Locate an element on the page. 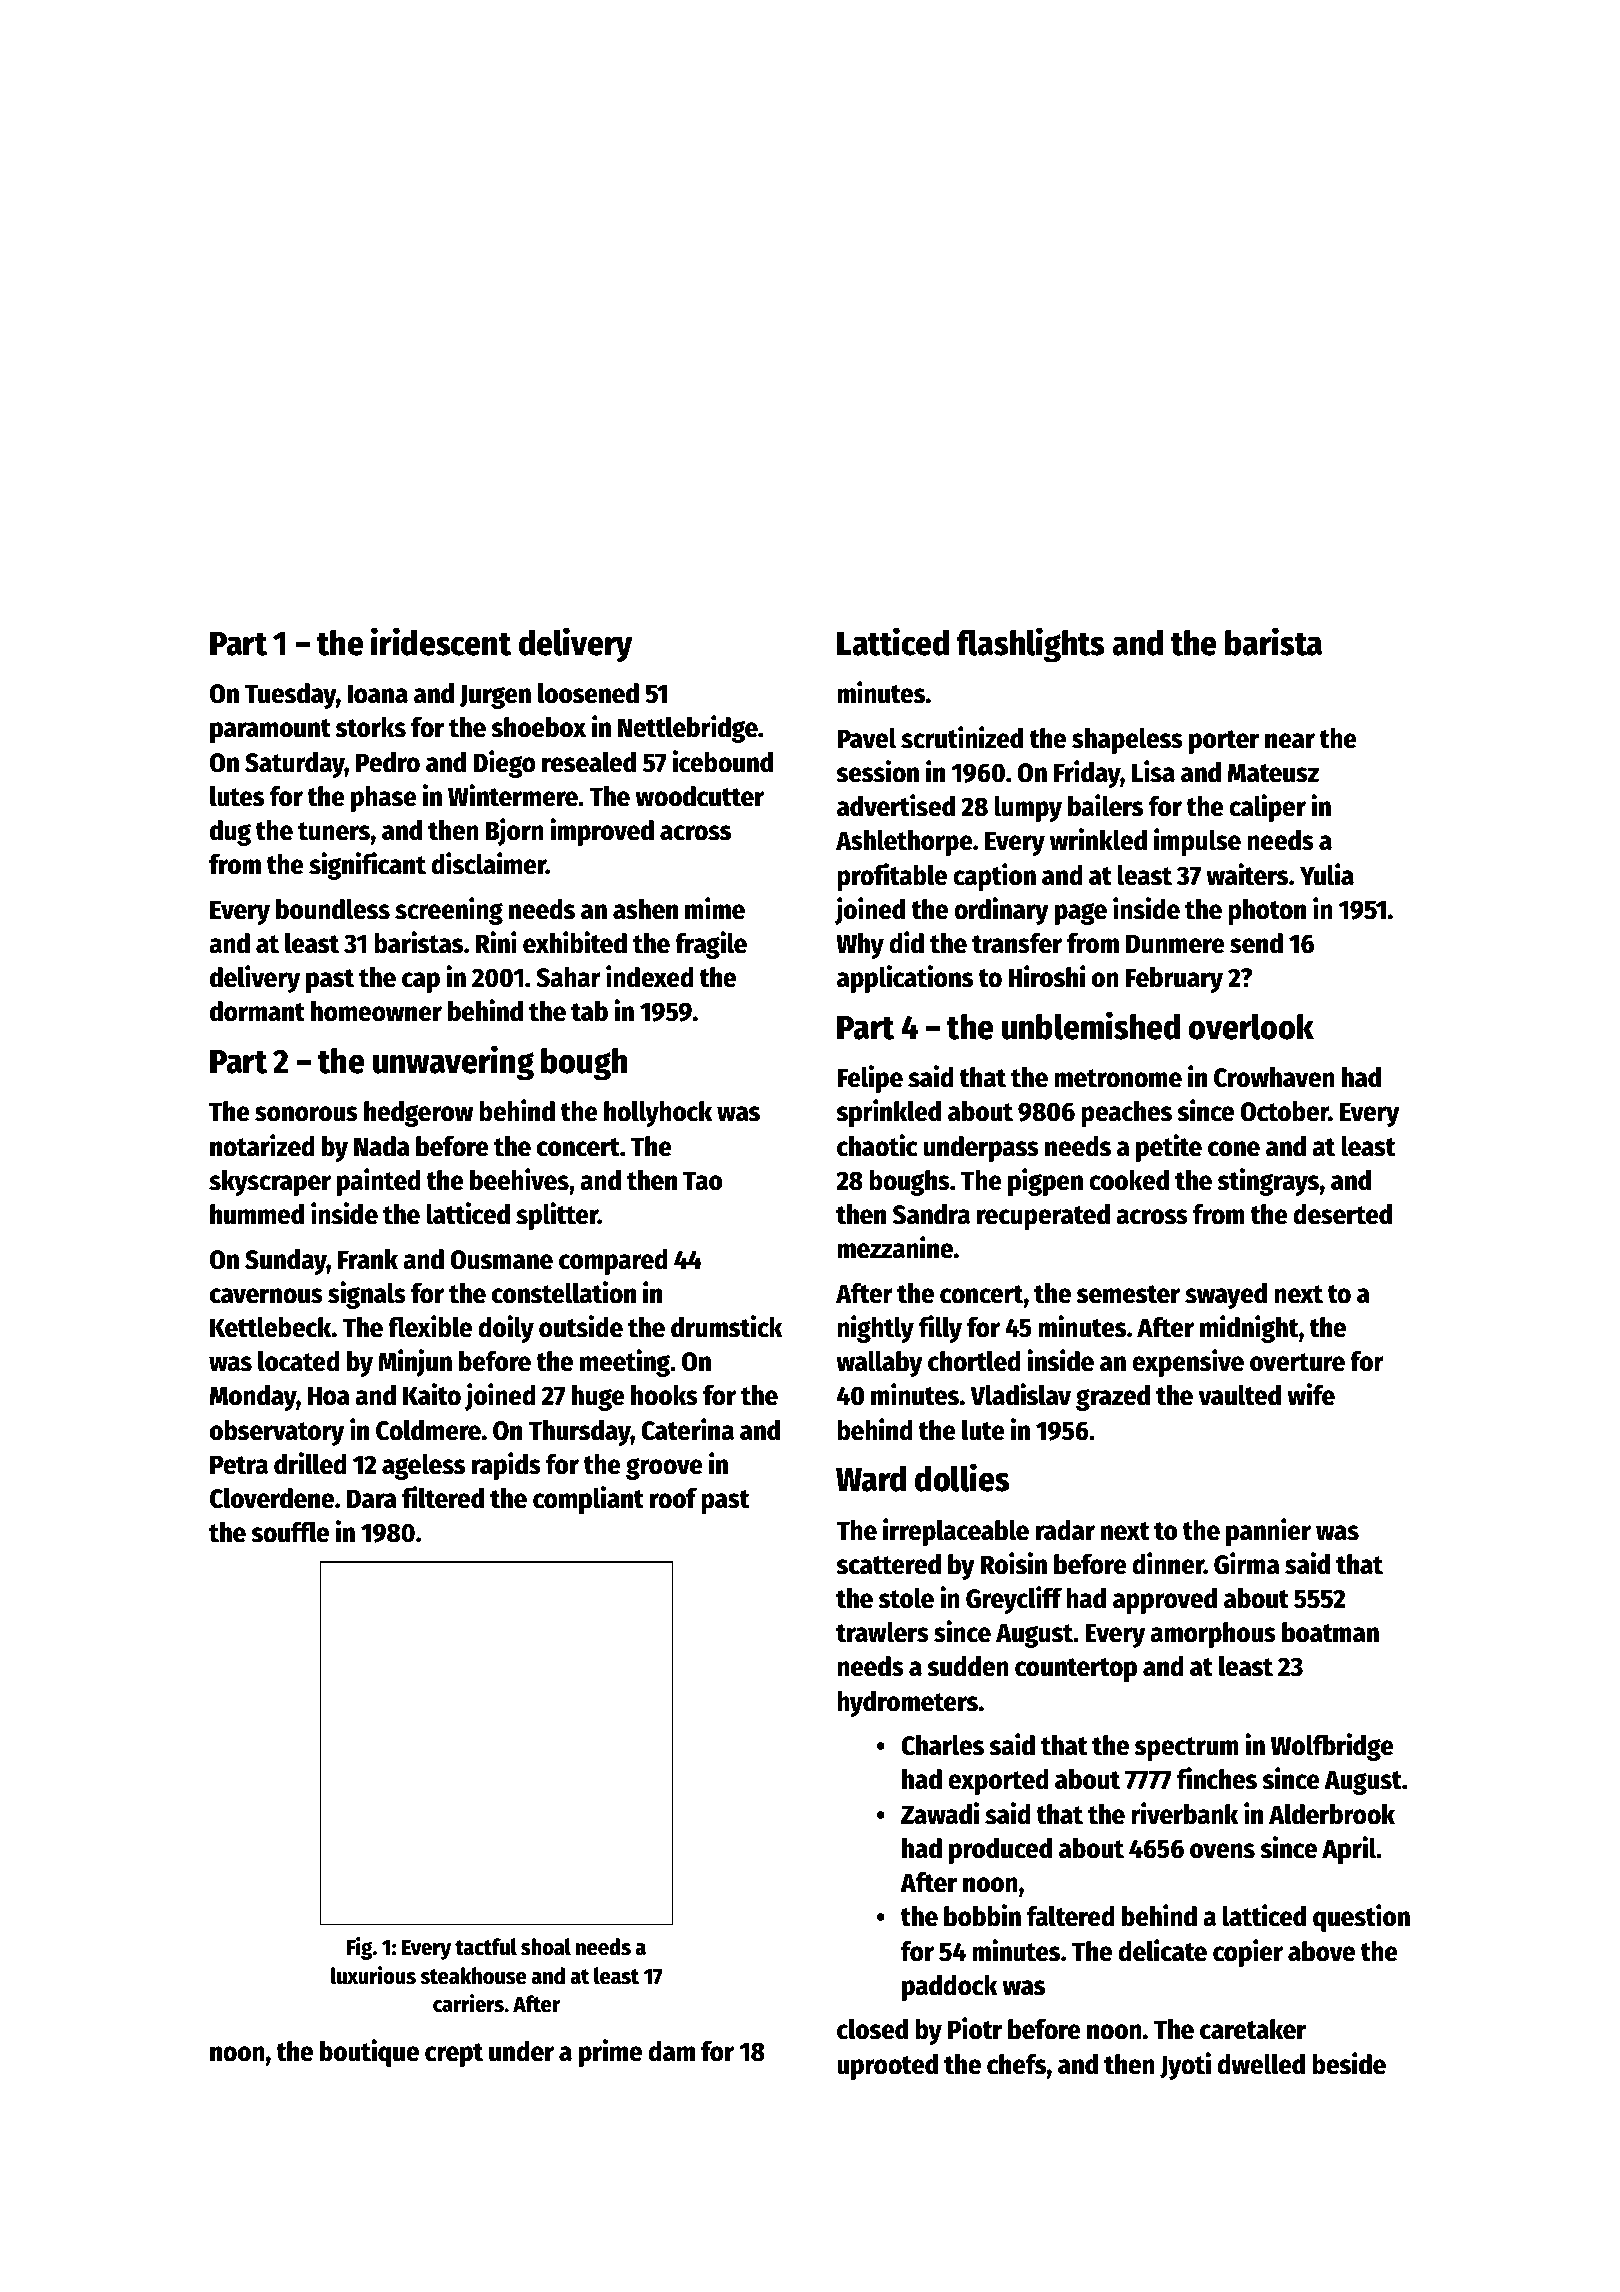 The image size is (1620, 2292). Wolfbridge is located at coordinates (1332, 1747).
